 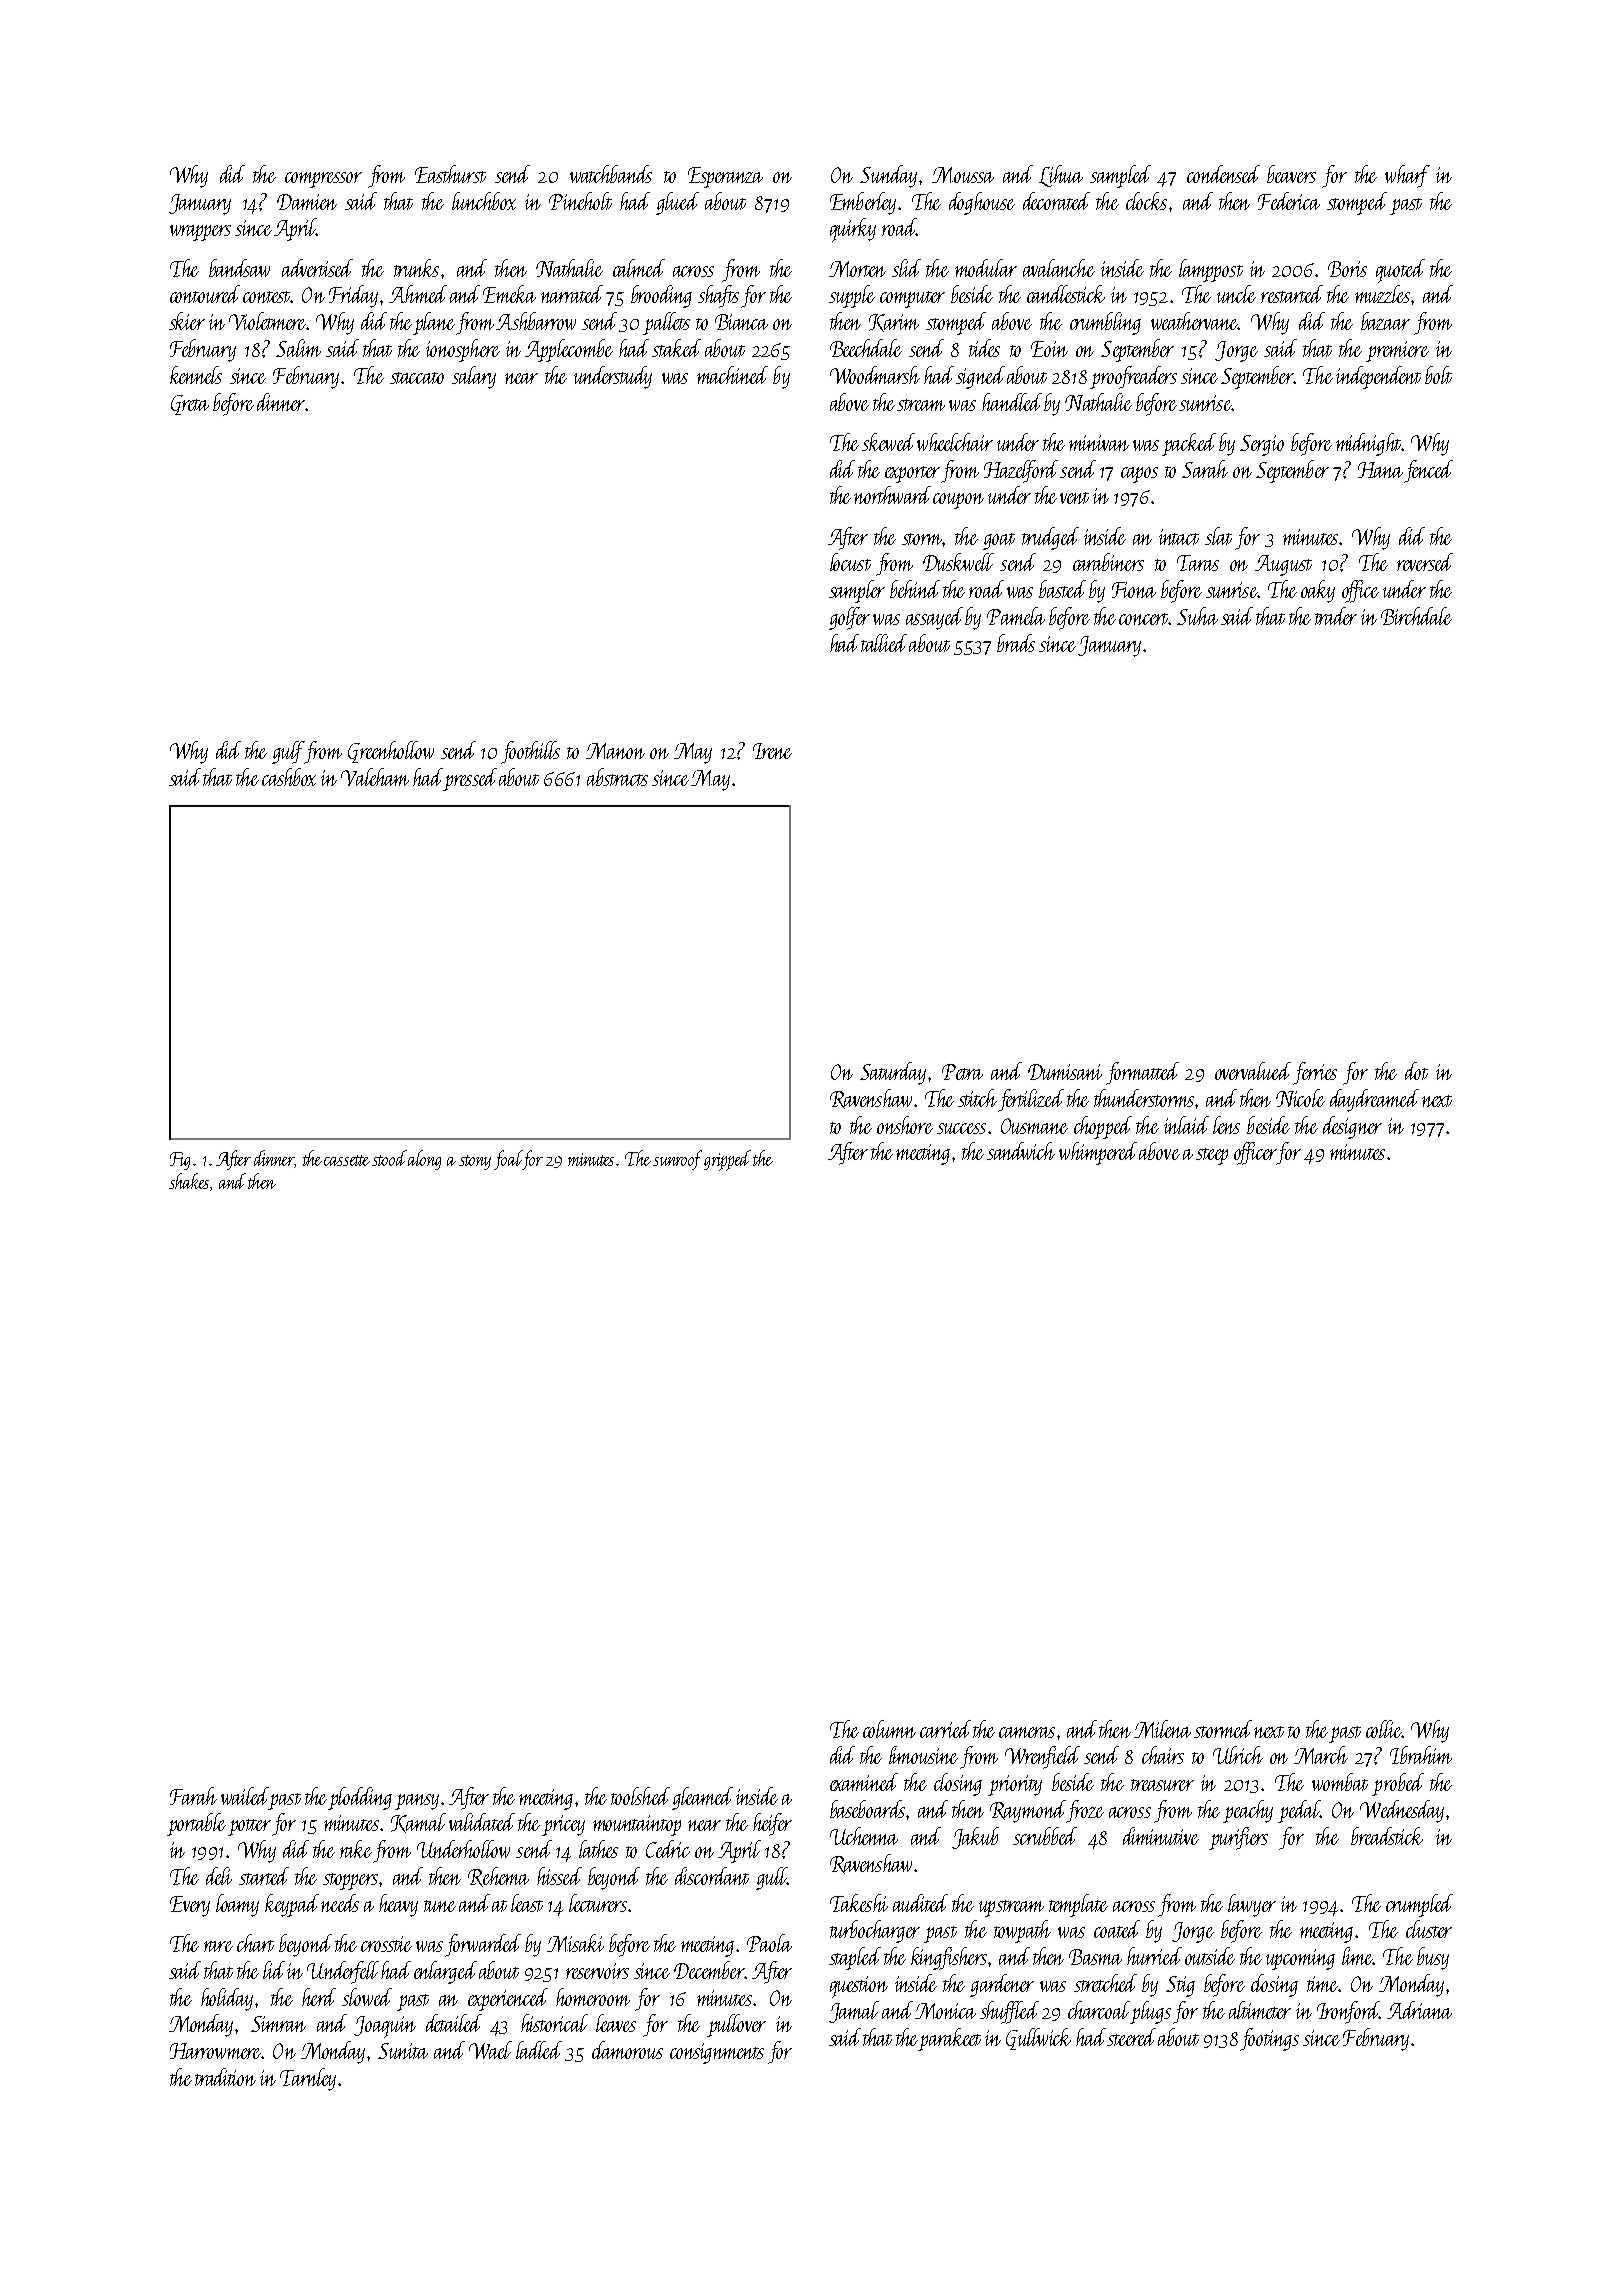 I want to click on wrappers, so click(x=200, y=233).
